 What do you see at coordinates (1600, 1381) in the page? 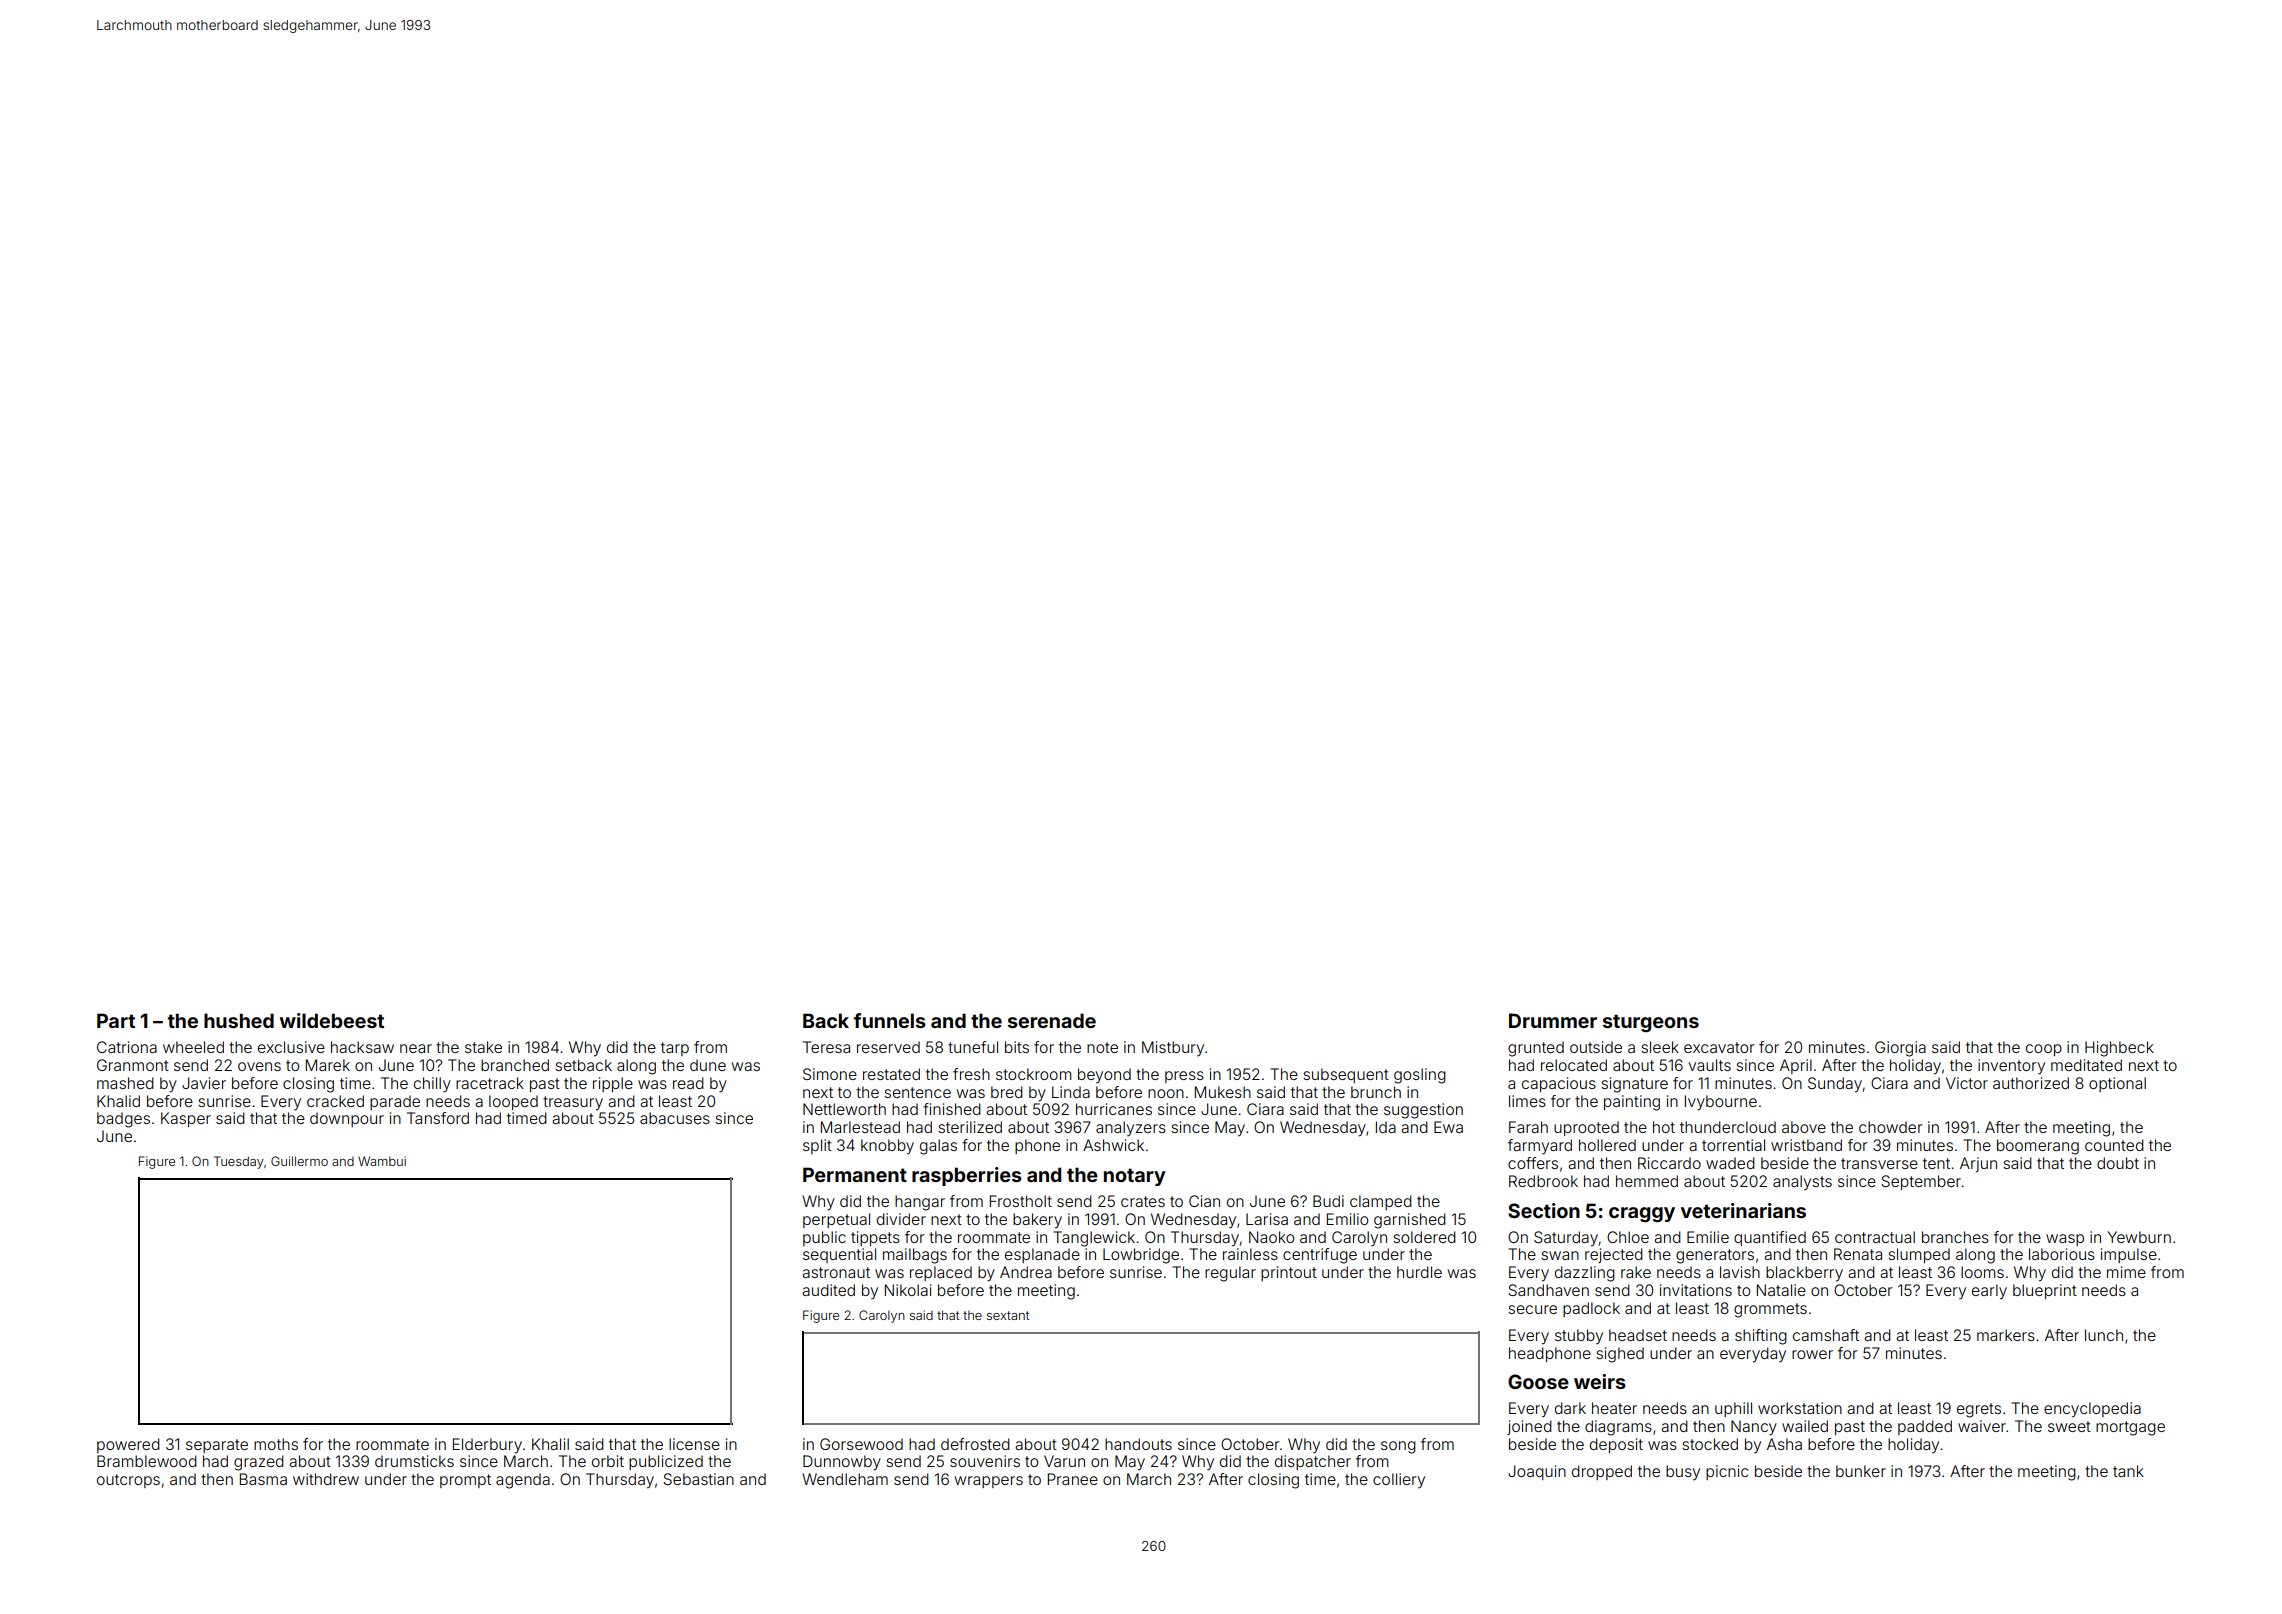
I see `weirs` at bounding box center [1600, 1381].
